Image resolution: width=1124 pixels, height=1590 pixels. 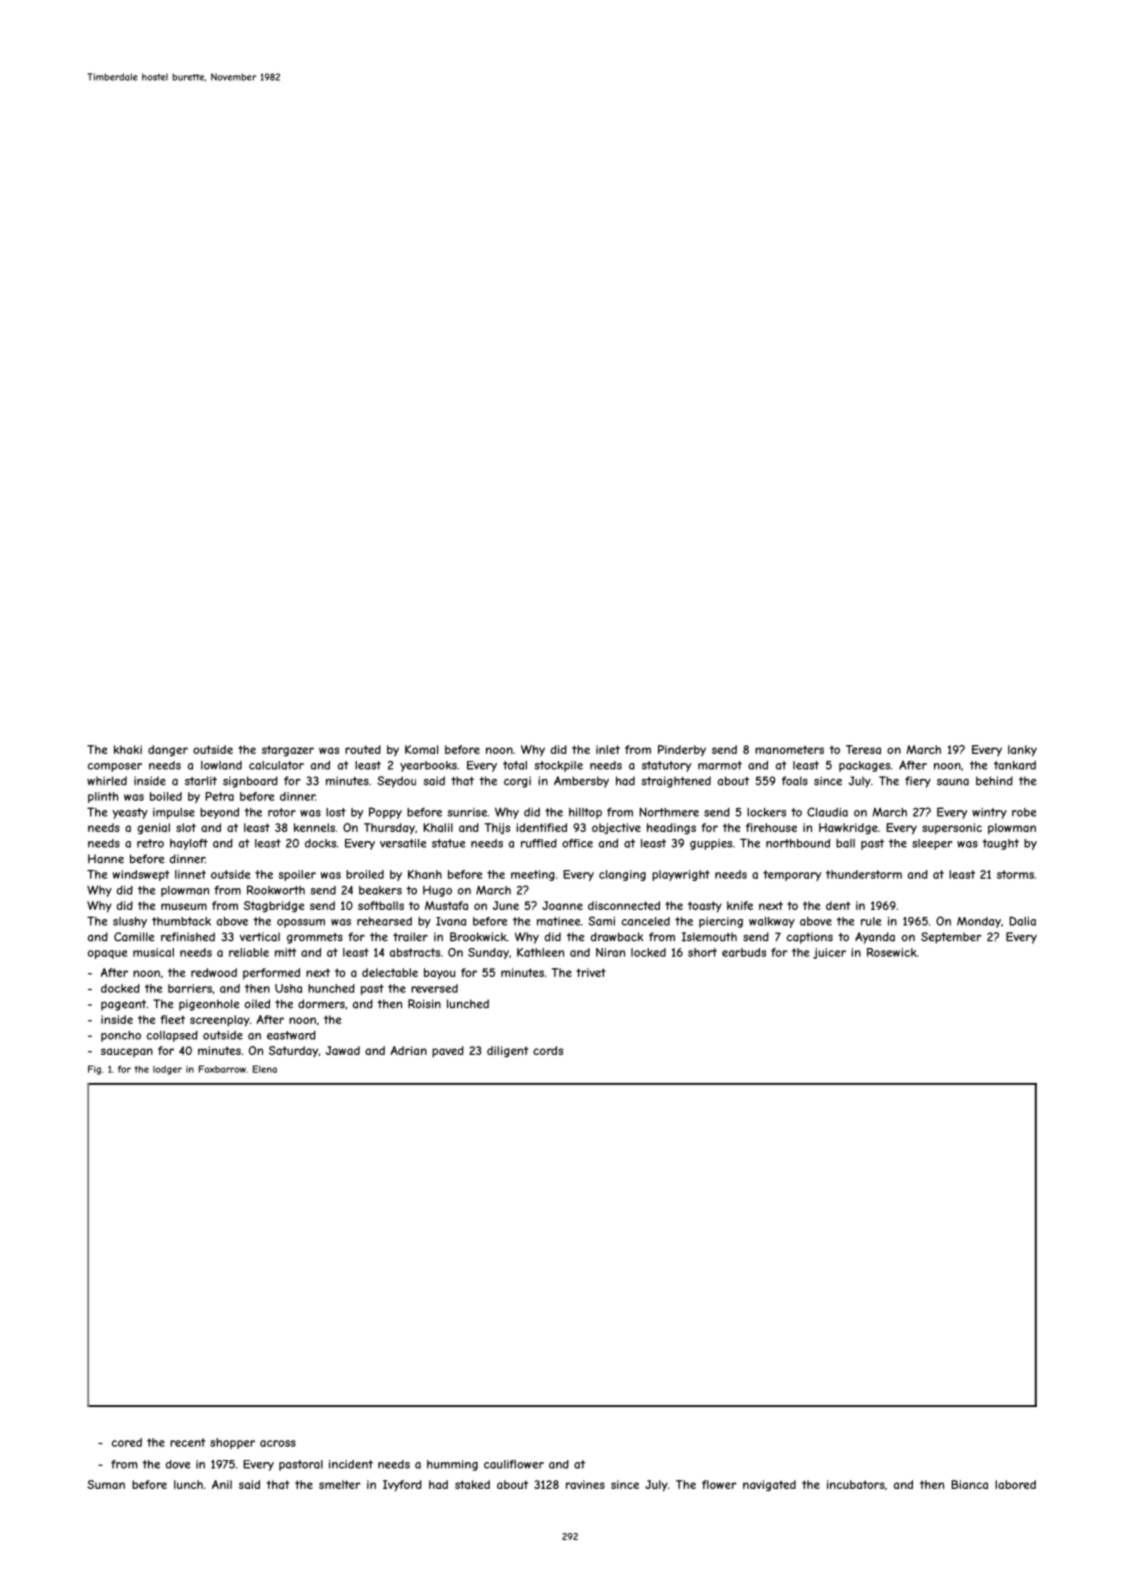 What do you see at coordinates (448, 1052) in the document?
I see `paved` at bounding box center [448, 1052].
